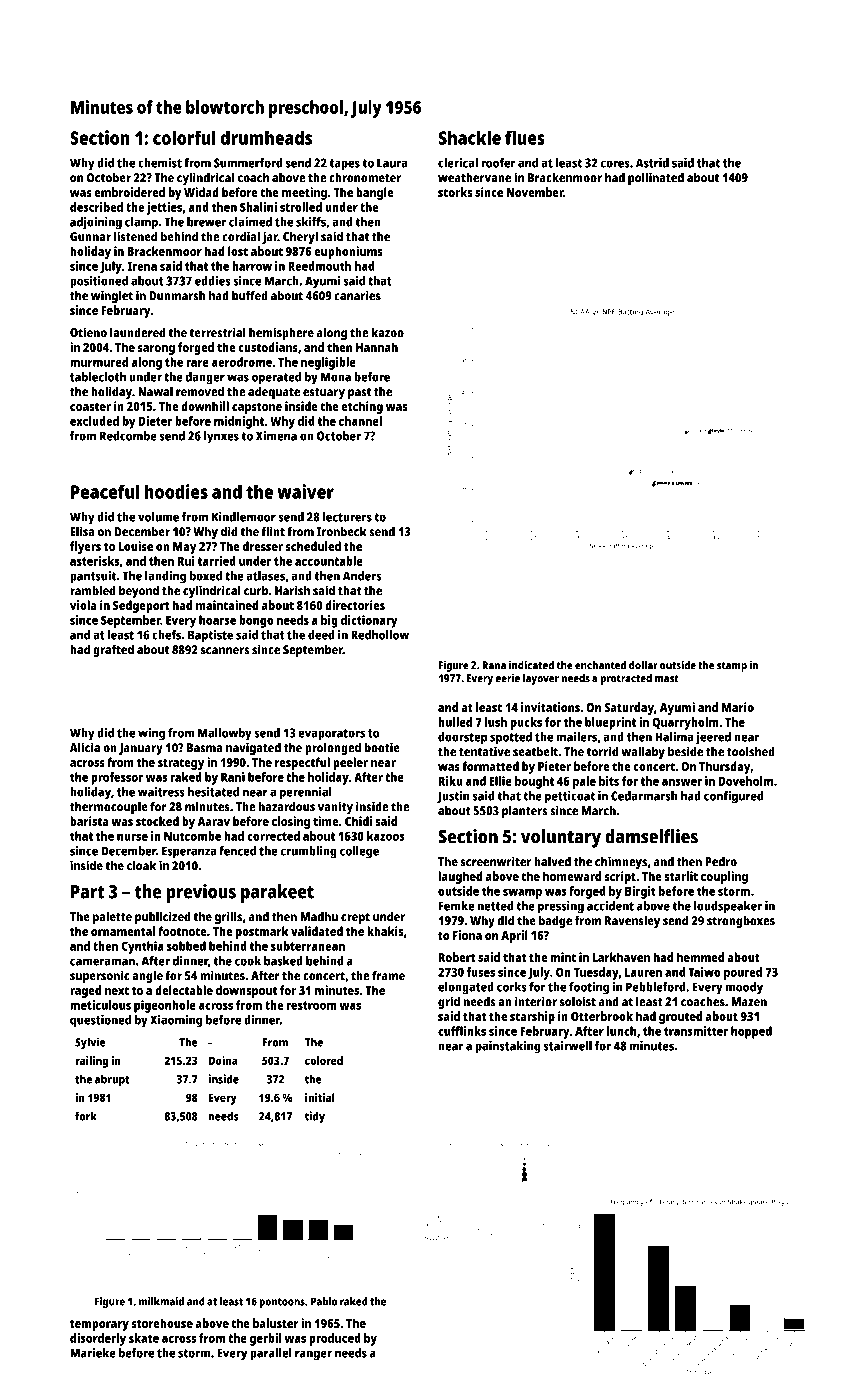  Describe the element at coordinates (93, 1353) in the screenshot. I see `Marieke` at that location.
